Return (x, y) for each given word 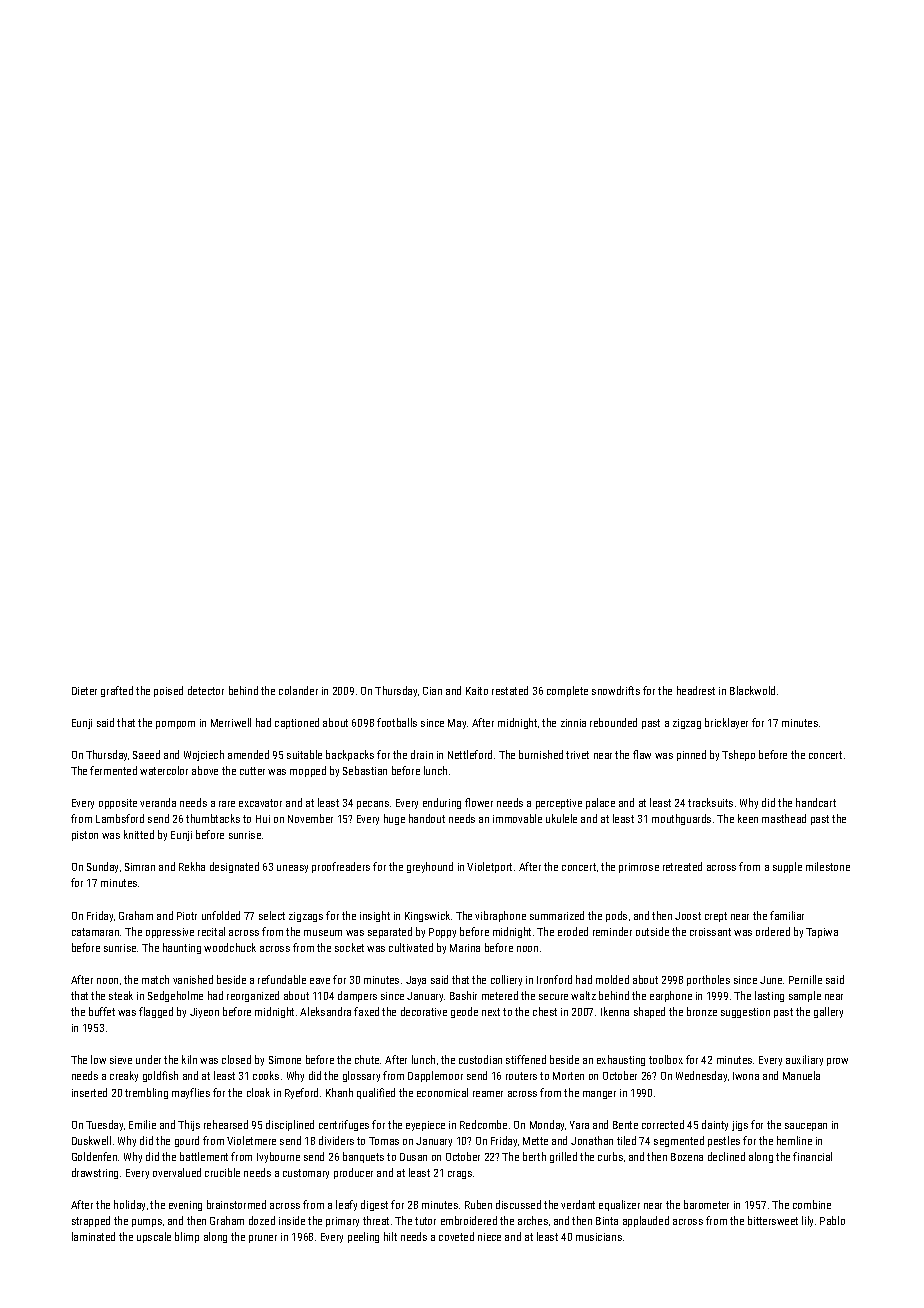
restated (510, 690)
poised (168, 691)
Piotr (187, 916)
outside (652, 931)
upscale (154, 1237)
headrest (696, 690)
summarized (557, 915)
